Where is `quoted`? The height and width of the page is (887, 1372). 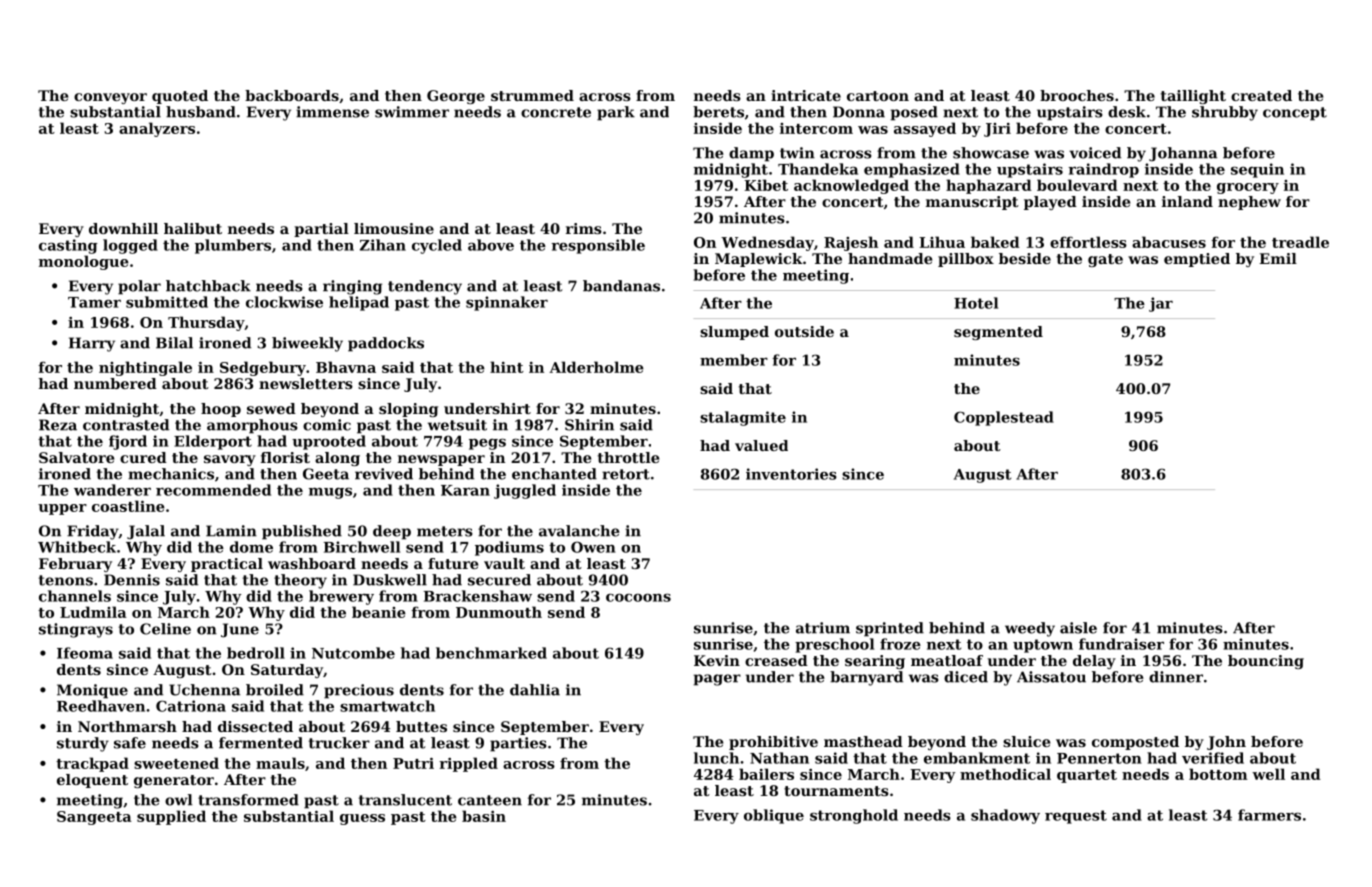 quoted is located at coordinates (180, 97).
